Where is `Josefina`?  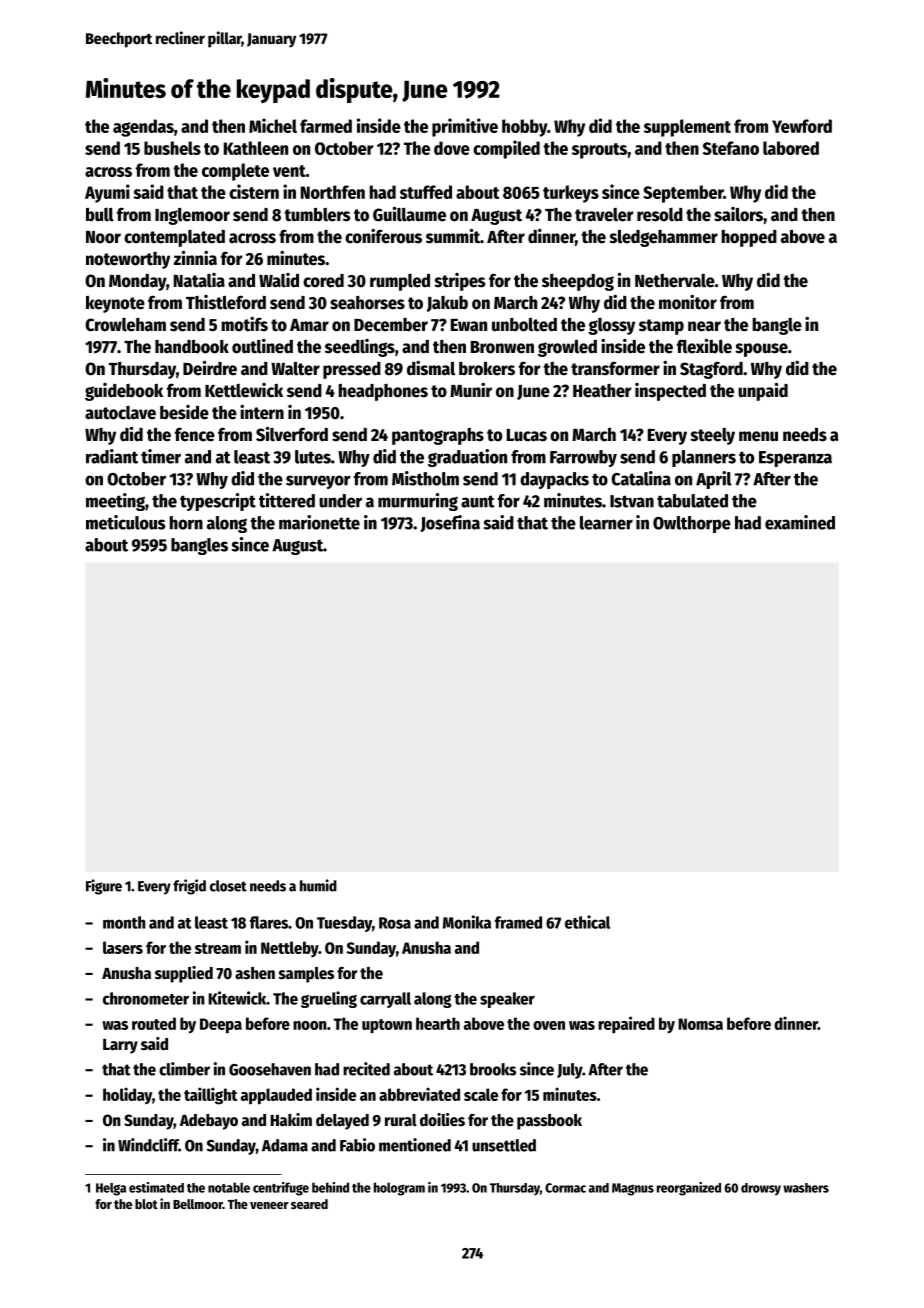
Josefina is located at coordinates (450, 523).
